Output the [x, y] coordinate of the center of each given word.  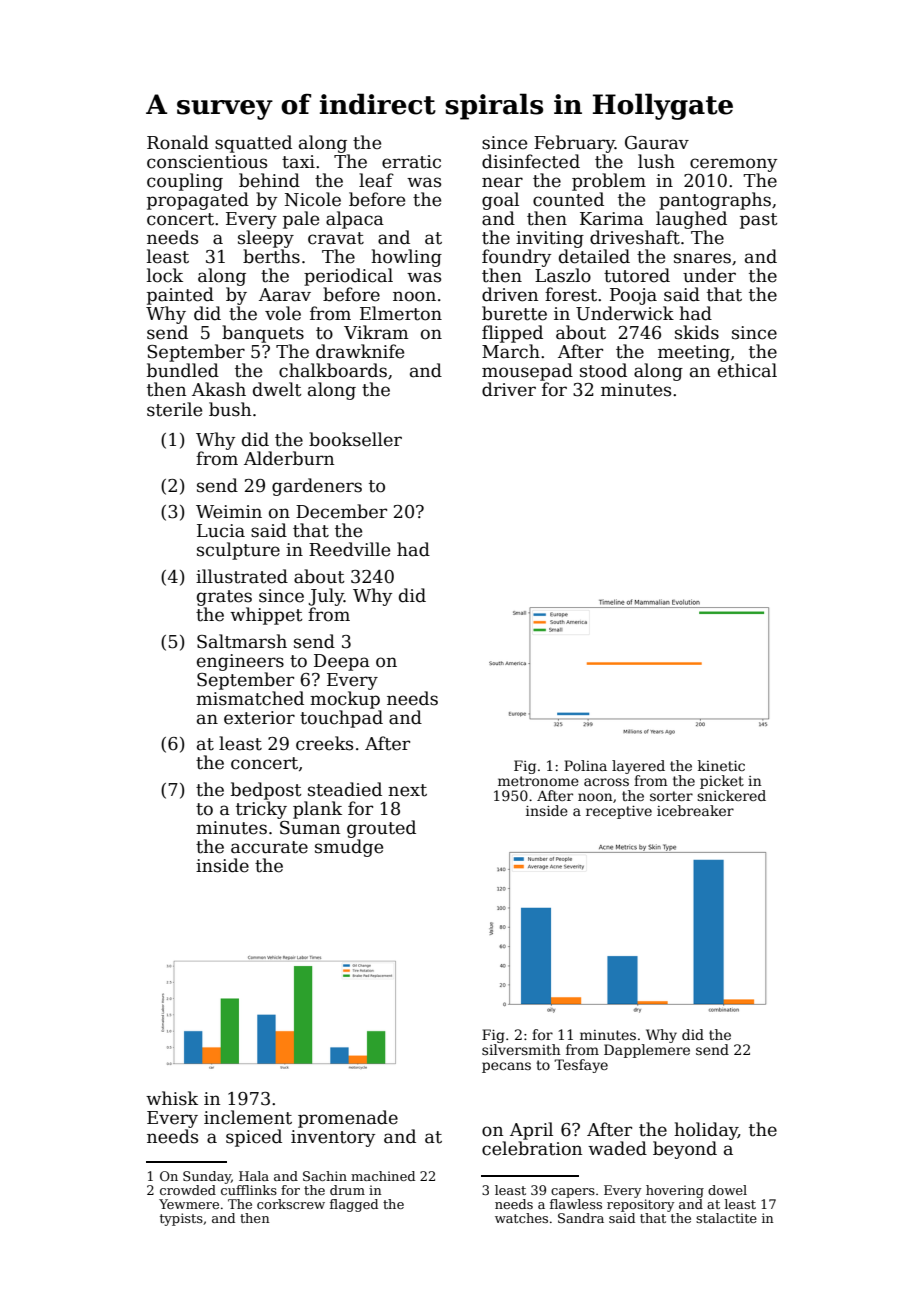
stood [603, 370]
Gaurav [657, 143]
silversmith [521, 1049]
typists [181, 1219]
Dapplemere [647, 1051]
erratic [411, 162]
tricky [261, 810]
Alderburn [289, 458]
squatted [253, 144]
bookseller [355, 439]
